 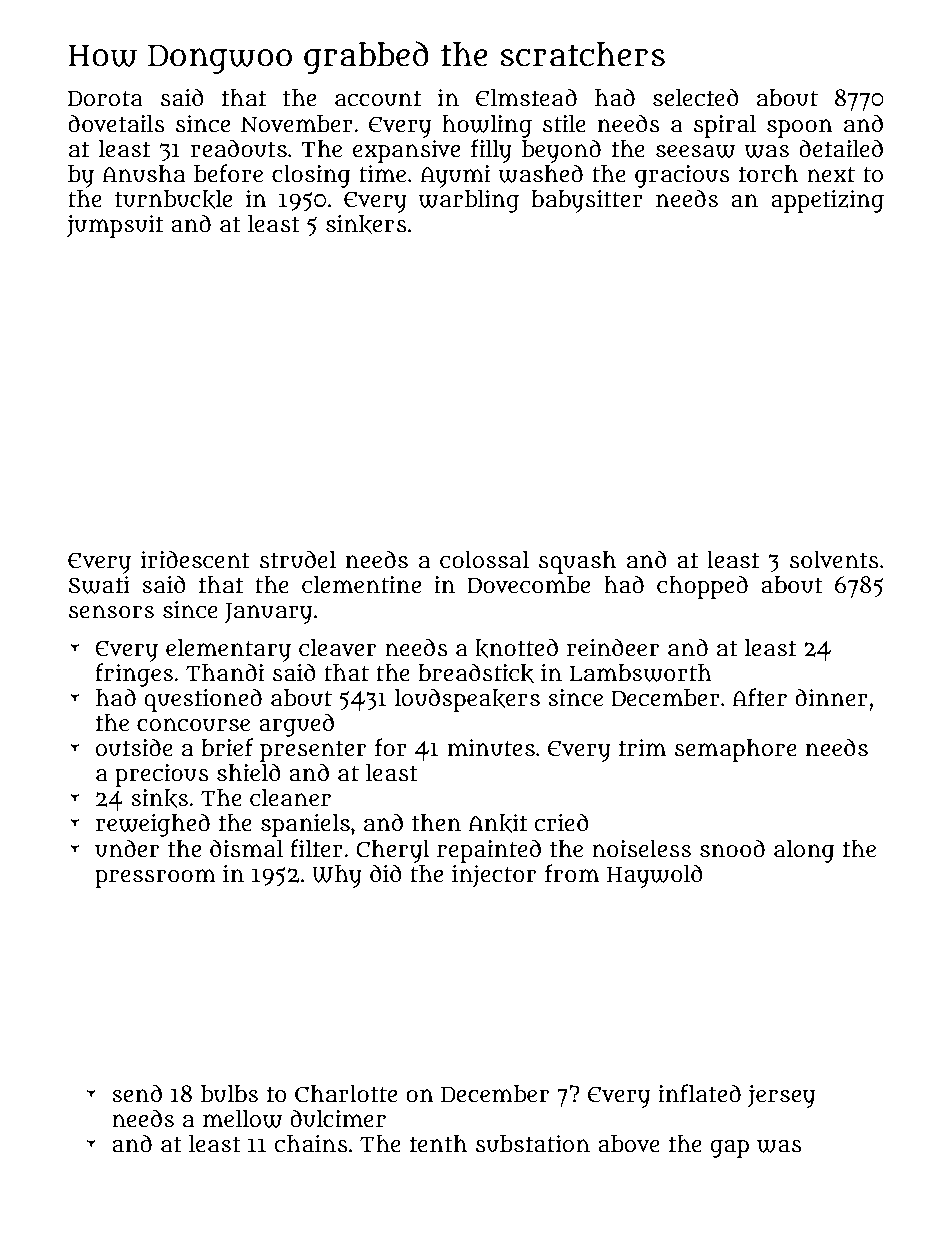 What do you see at coordinates (155, 878) in the screenshot?
I see `pressroom` at bounding box center [155, 878].
